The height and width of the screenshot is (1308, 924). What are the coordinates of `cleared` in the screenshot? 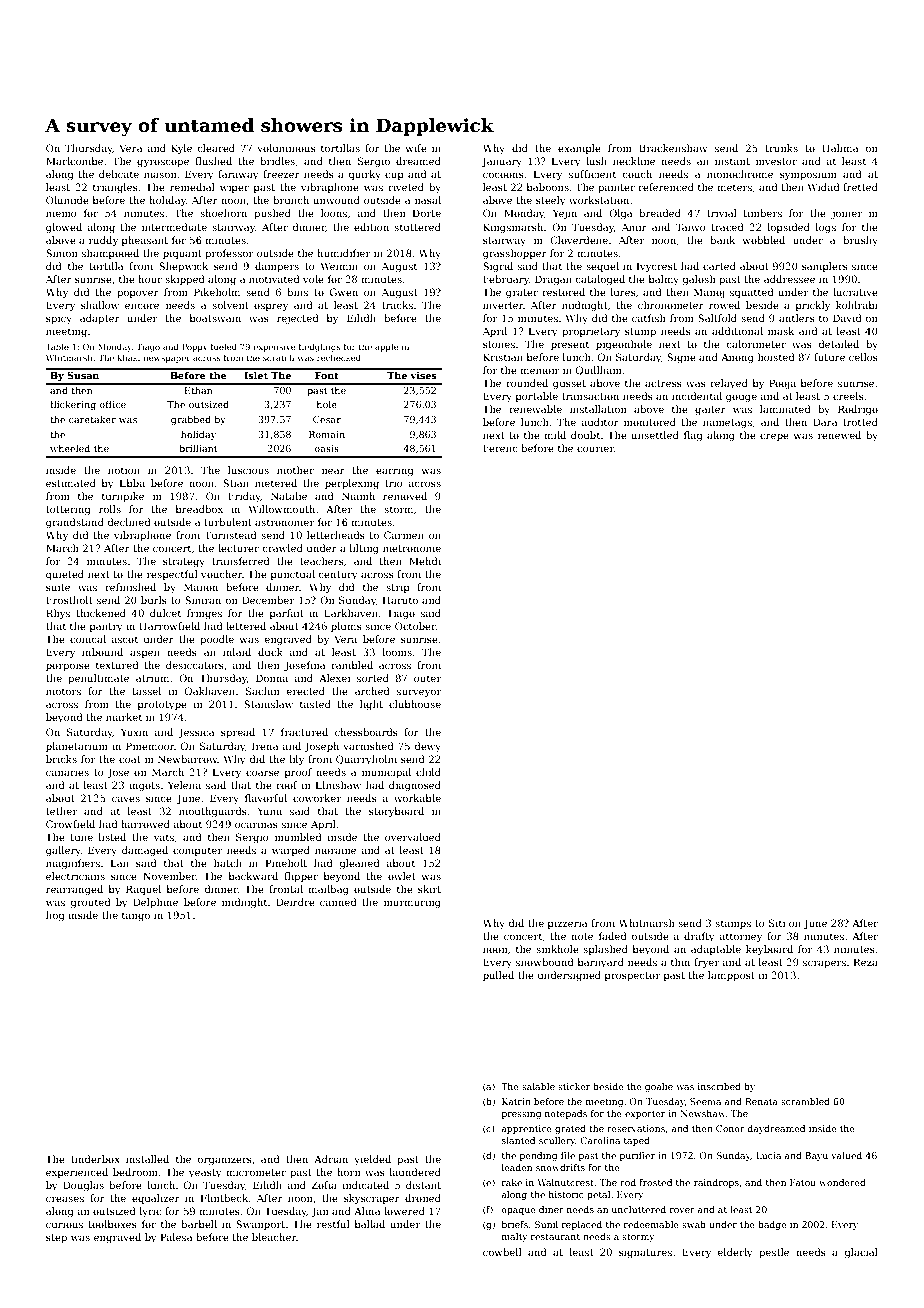 It's located at (216, 148).
